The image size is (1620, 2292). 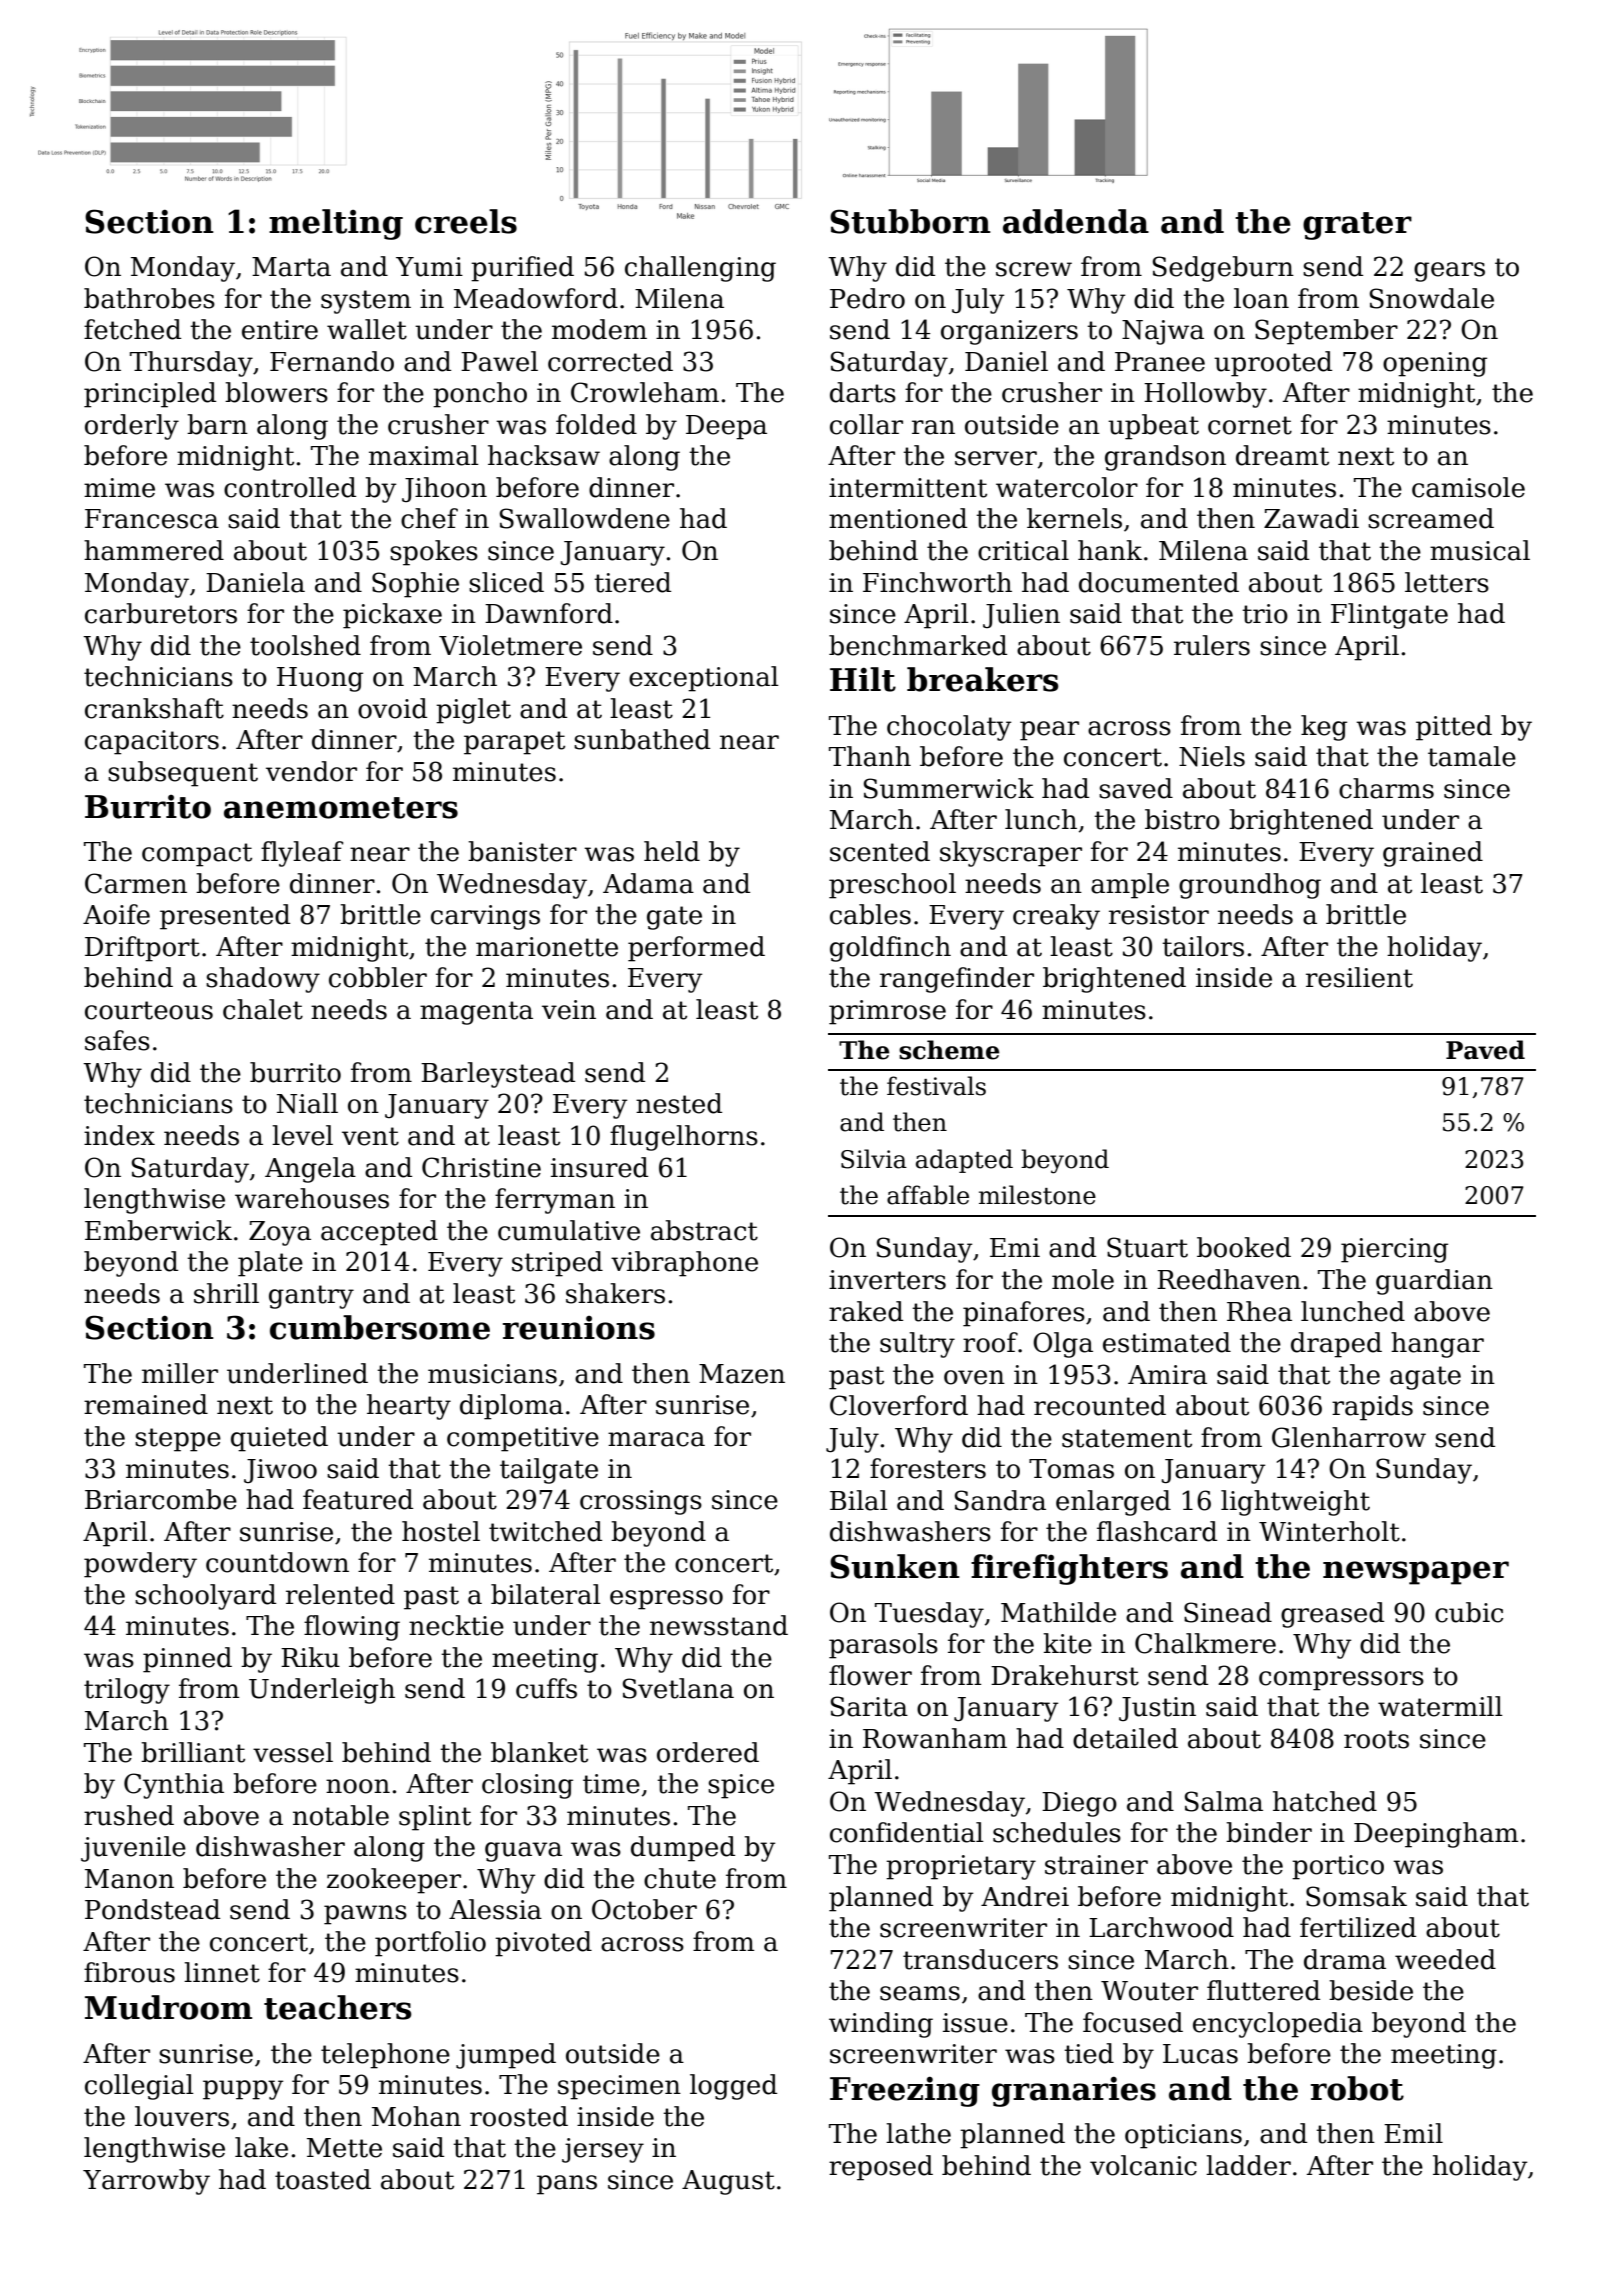 I want to click on addenda, so click(x=1076, y=221).
